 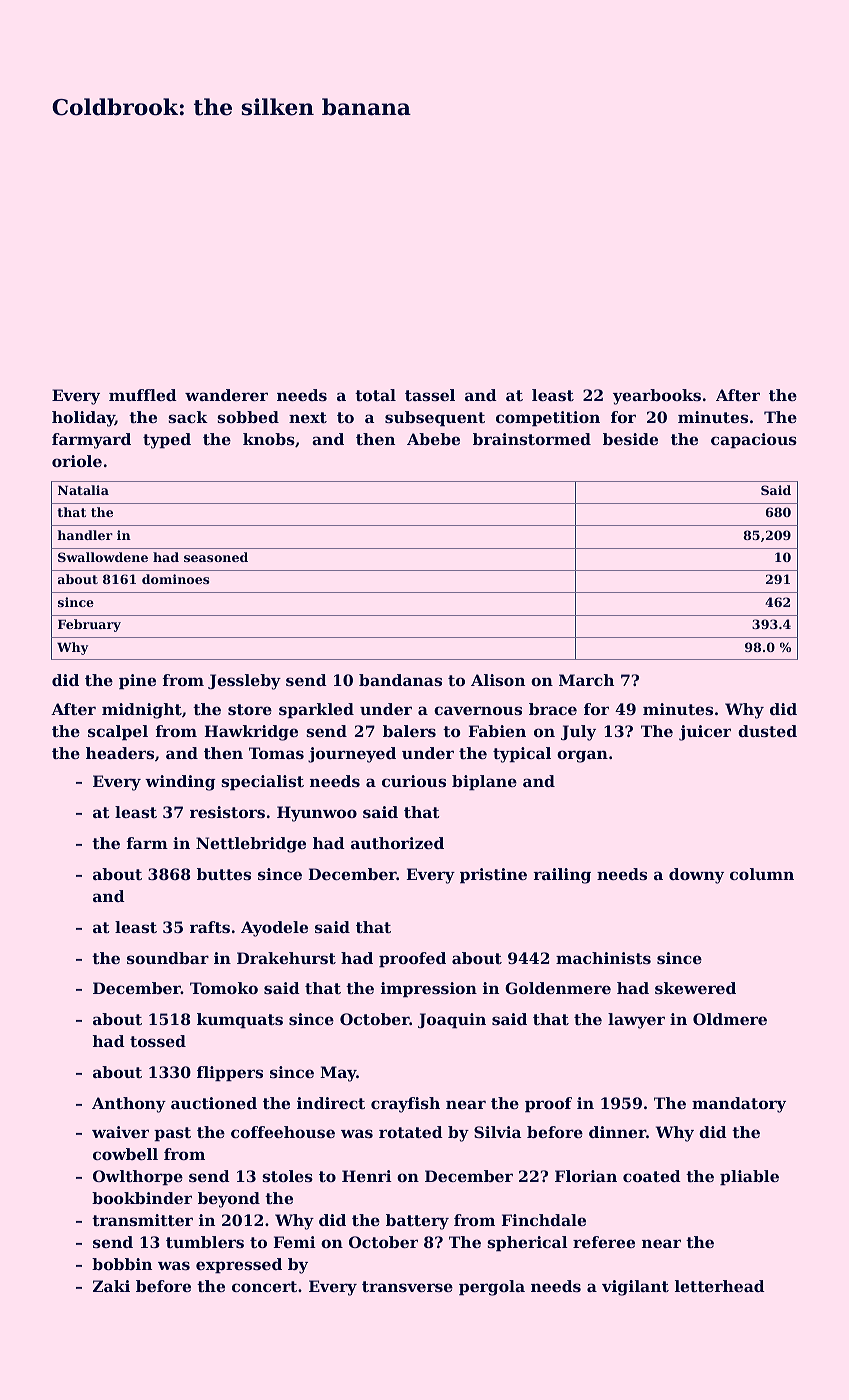 I want to click on soundbar, so click(x=168, y=958).
